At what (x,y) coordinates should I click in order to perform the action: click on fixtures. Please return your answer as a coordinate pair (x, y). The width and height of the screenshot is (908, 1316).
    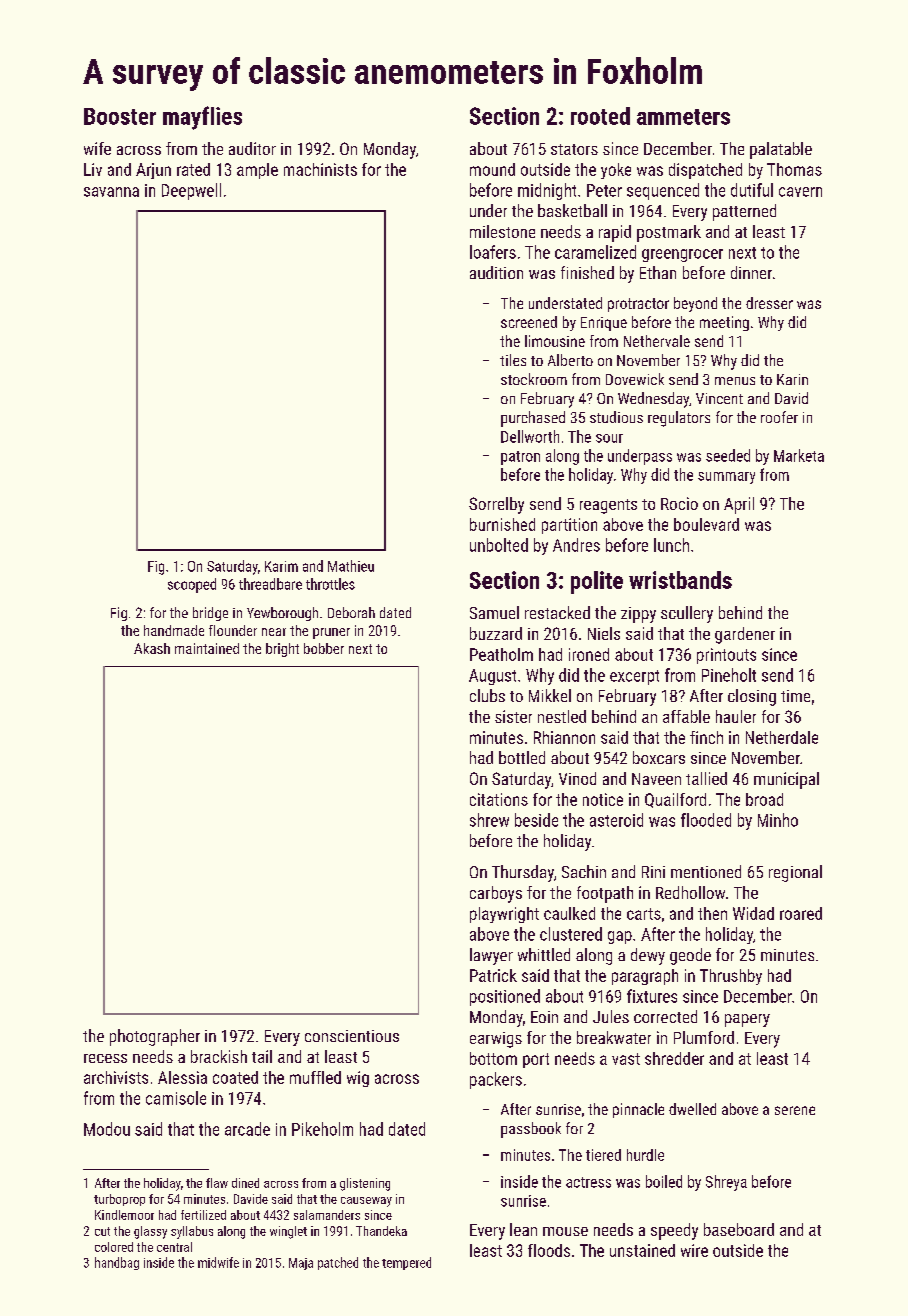
    Looking at the image, I should click on (652, 996).
